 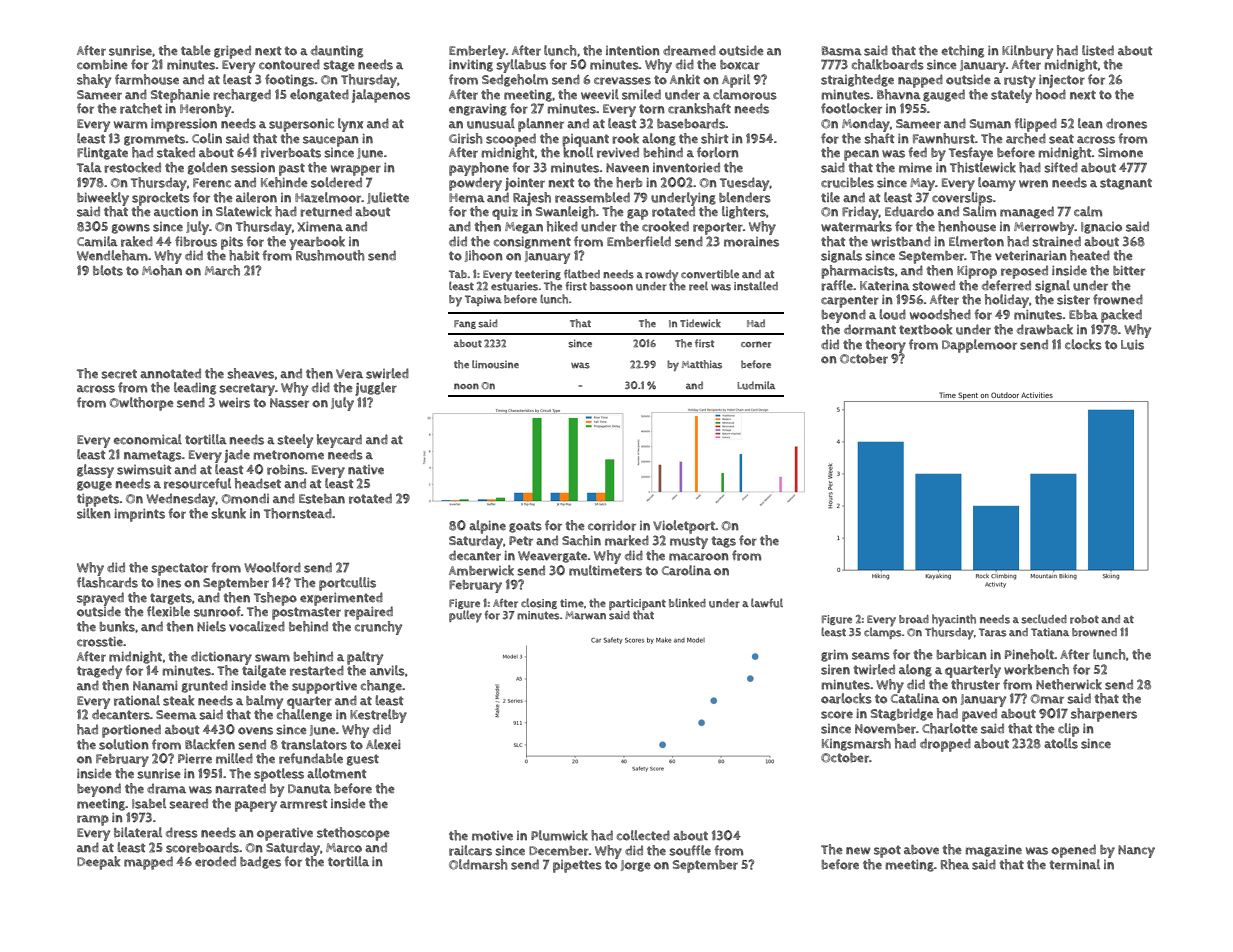 I want to click on lawful, so click(x=767, y=603).
